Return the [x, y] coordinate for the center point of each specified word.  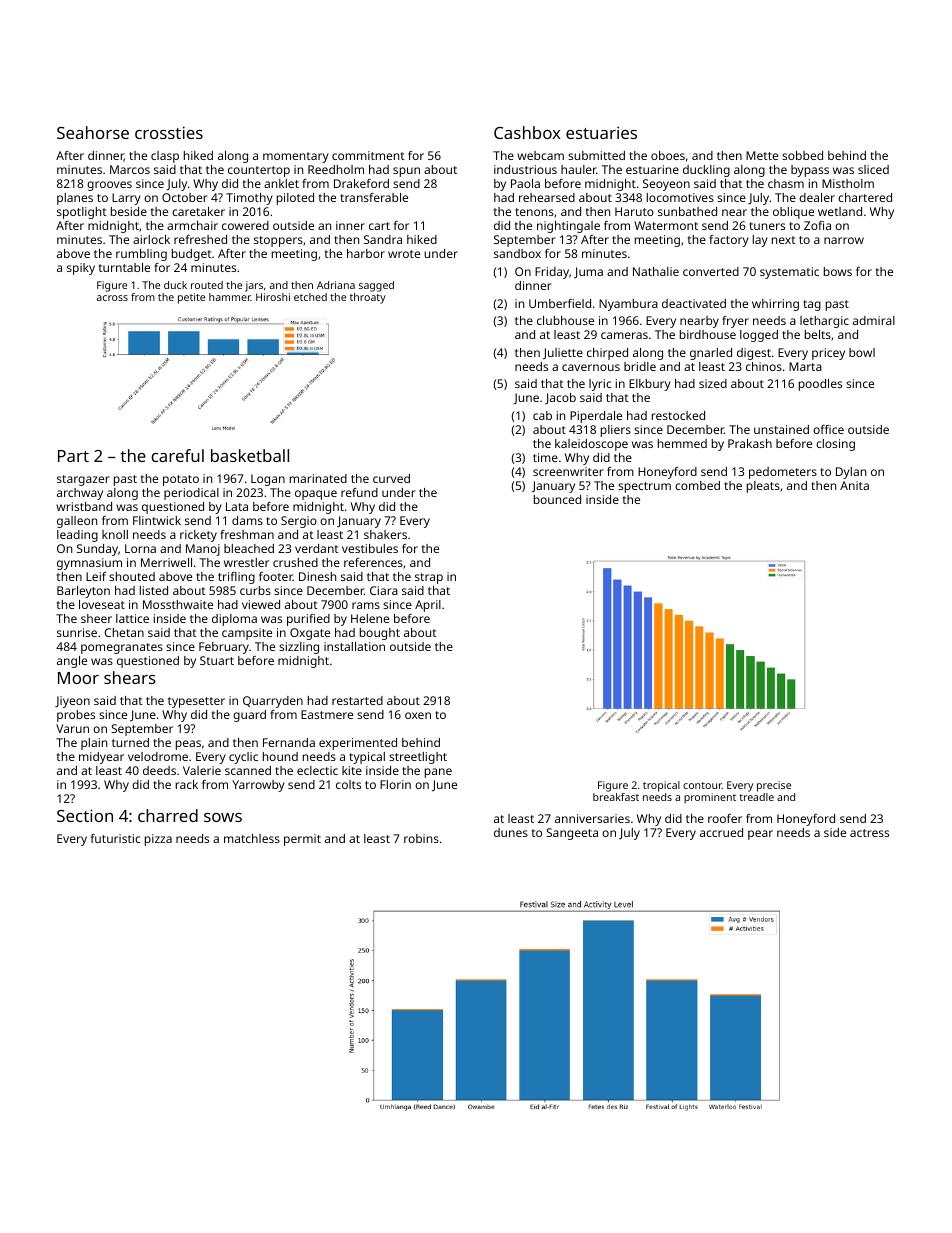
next [784, 240]
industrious [525, 169]
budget [192, 255]
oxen [418, 715]
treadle [756, 797]
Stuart [217, 660]
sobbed [802, 155]
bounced [557, 499]
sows [223, 817]
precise [774, 786]
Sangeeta [572, 834]
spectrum [644, 487]
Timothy [249, 199]
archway [80, 494]
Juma [588, 272]
